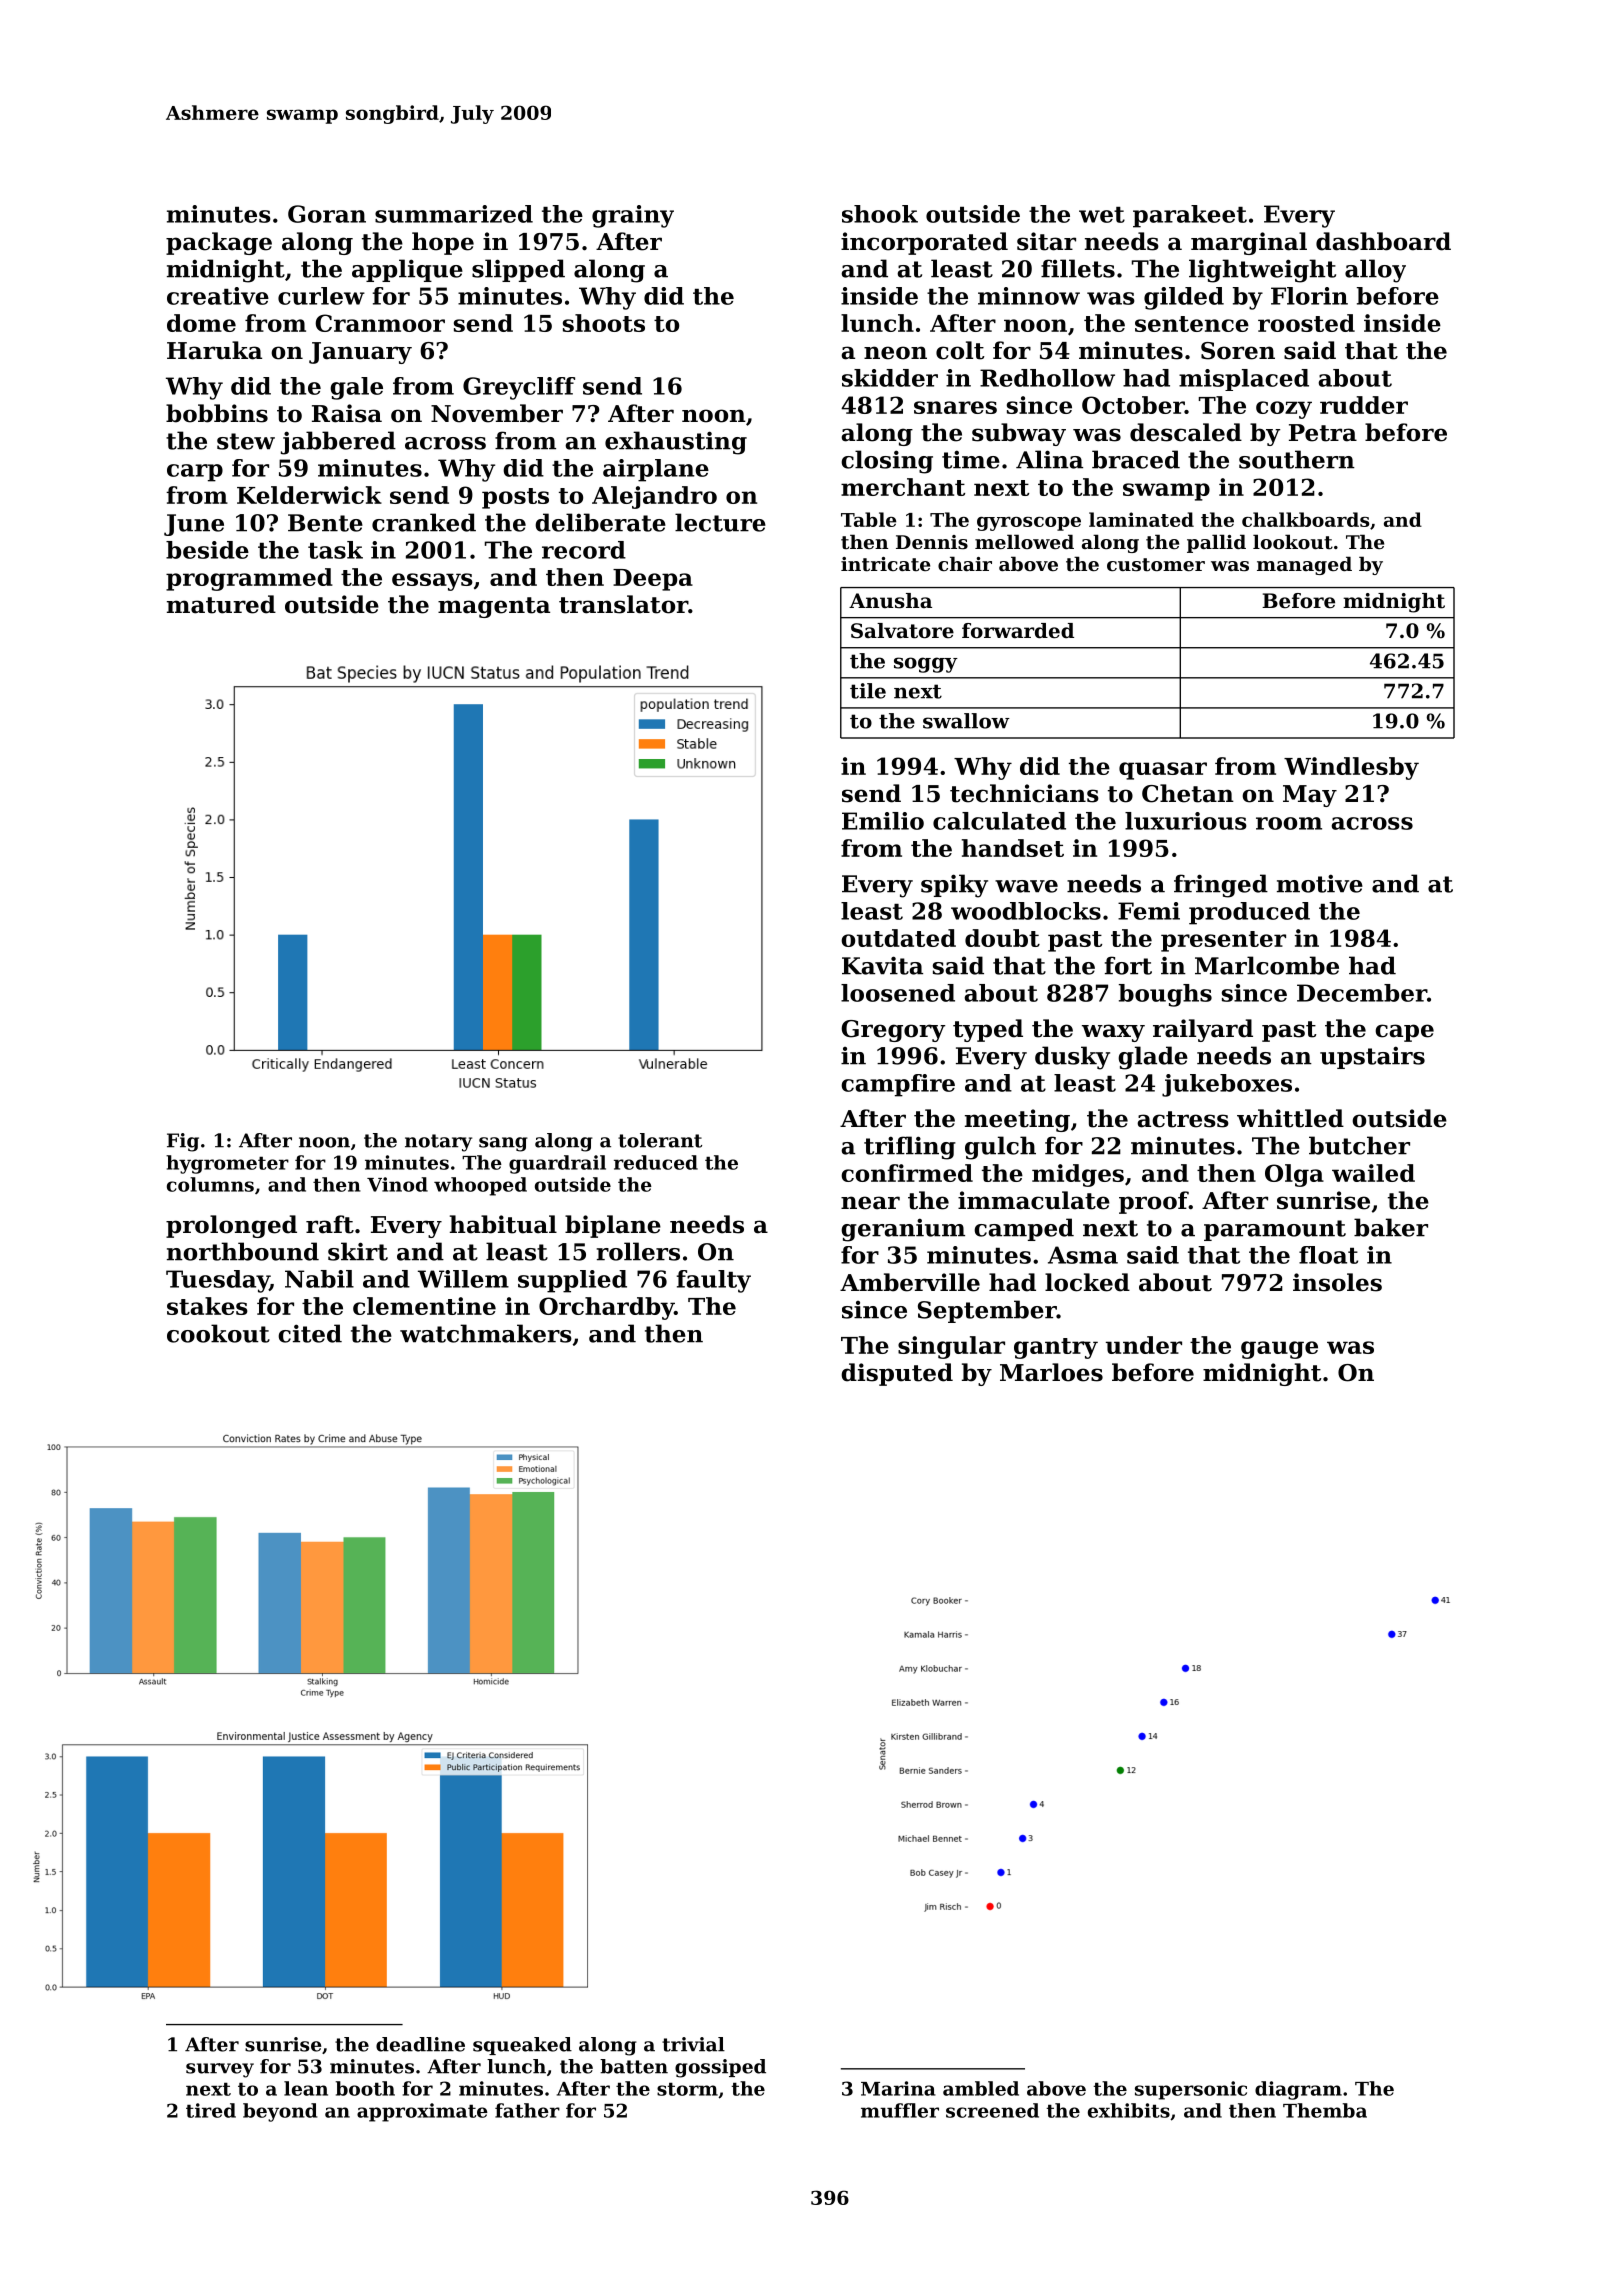 The width and height of the screenshot is (1620, 2292). I want to click on tired, so click(211, 2110).
